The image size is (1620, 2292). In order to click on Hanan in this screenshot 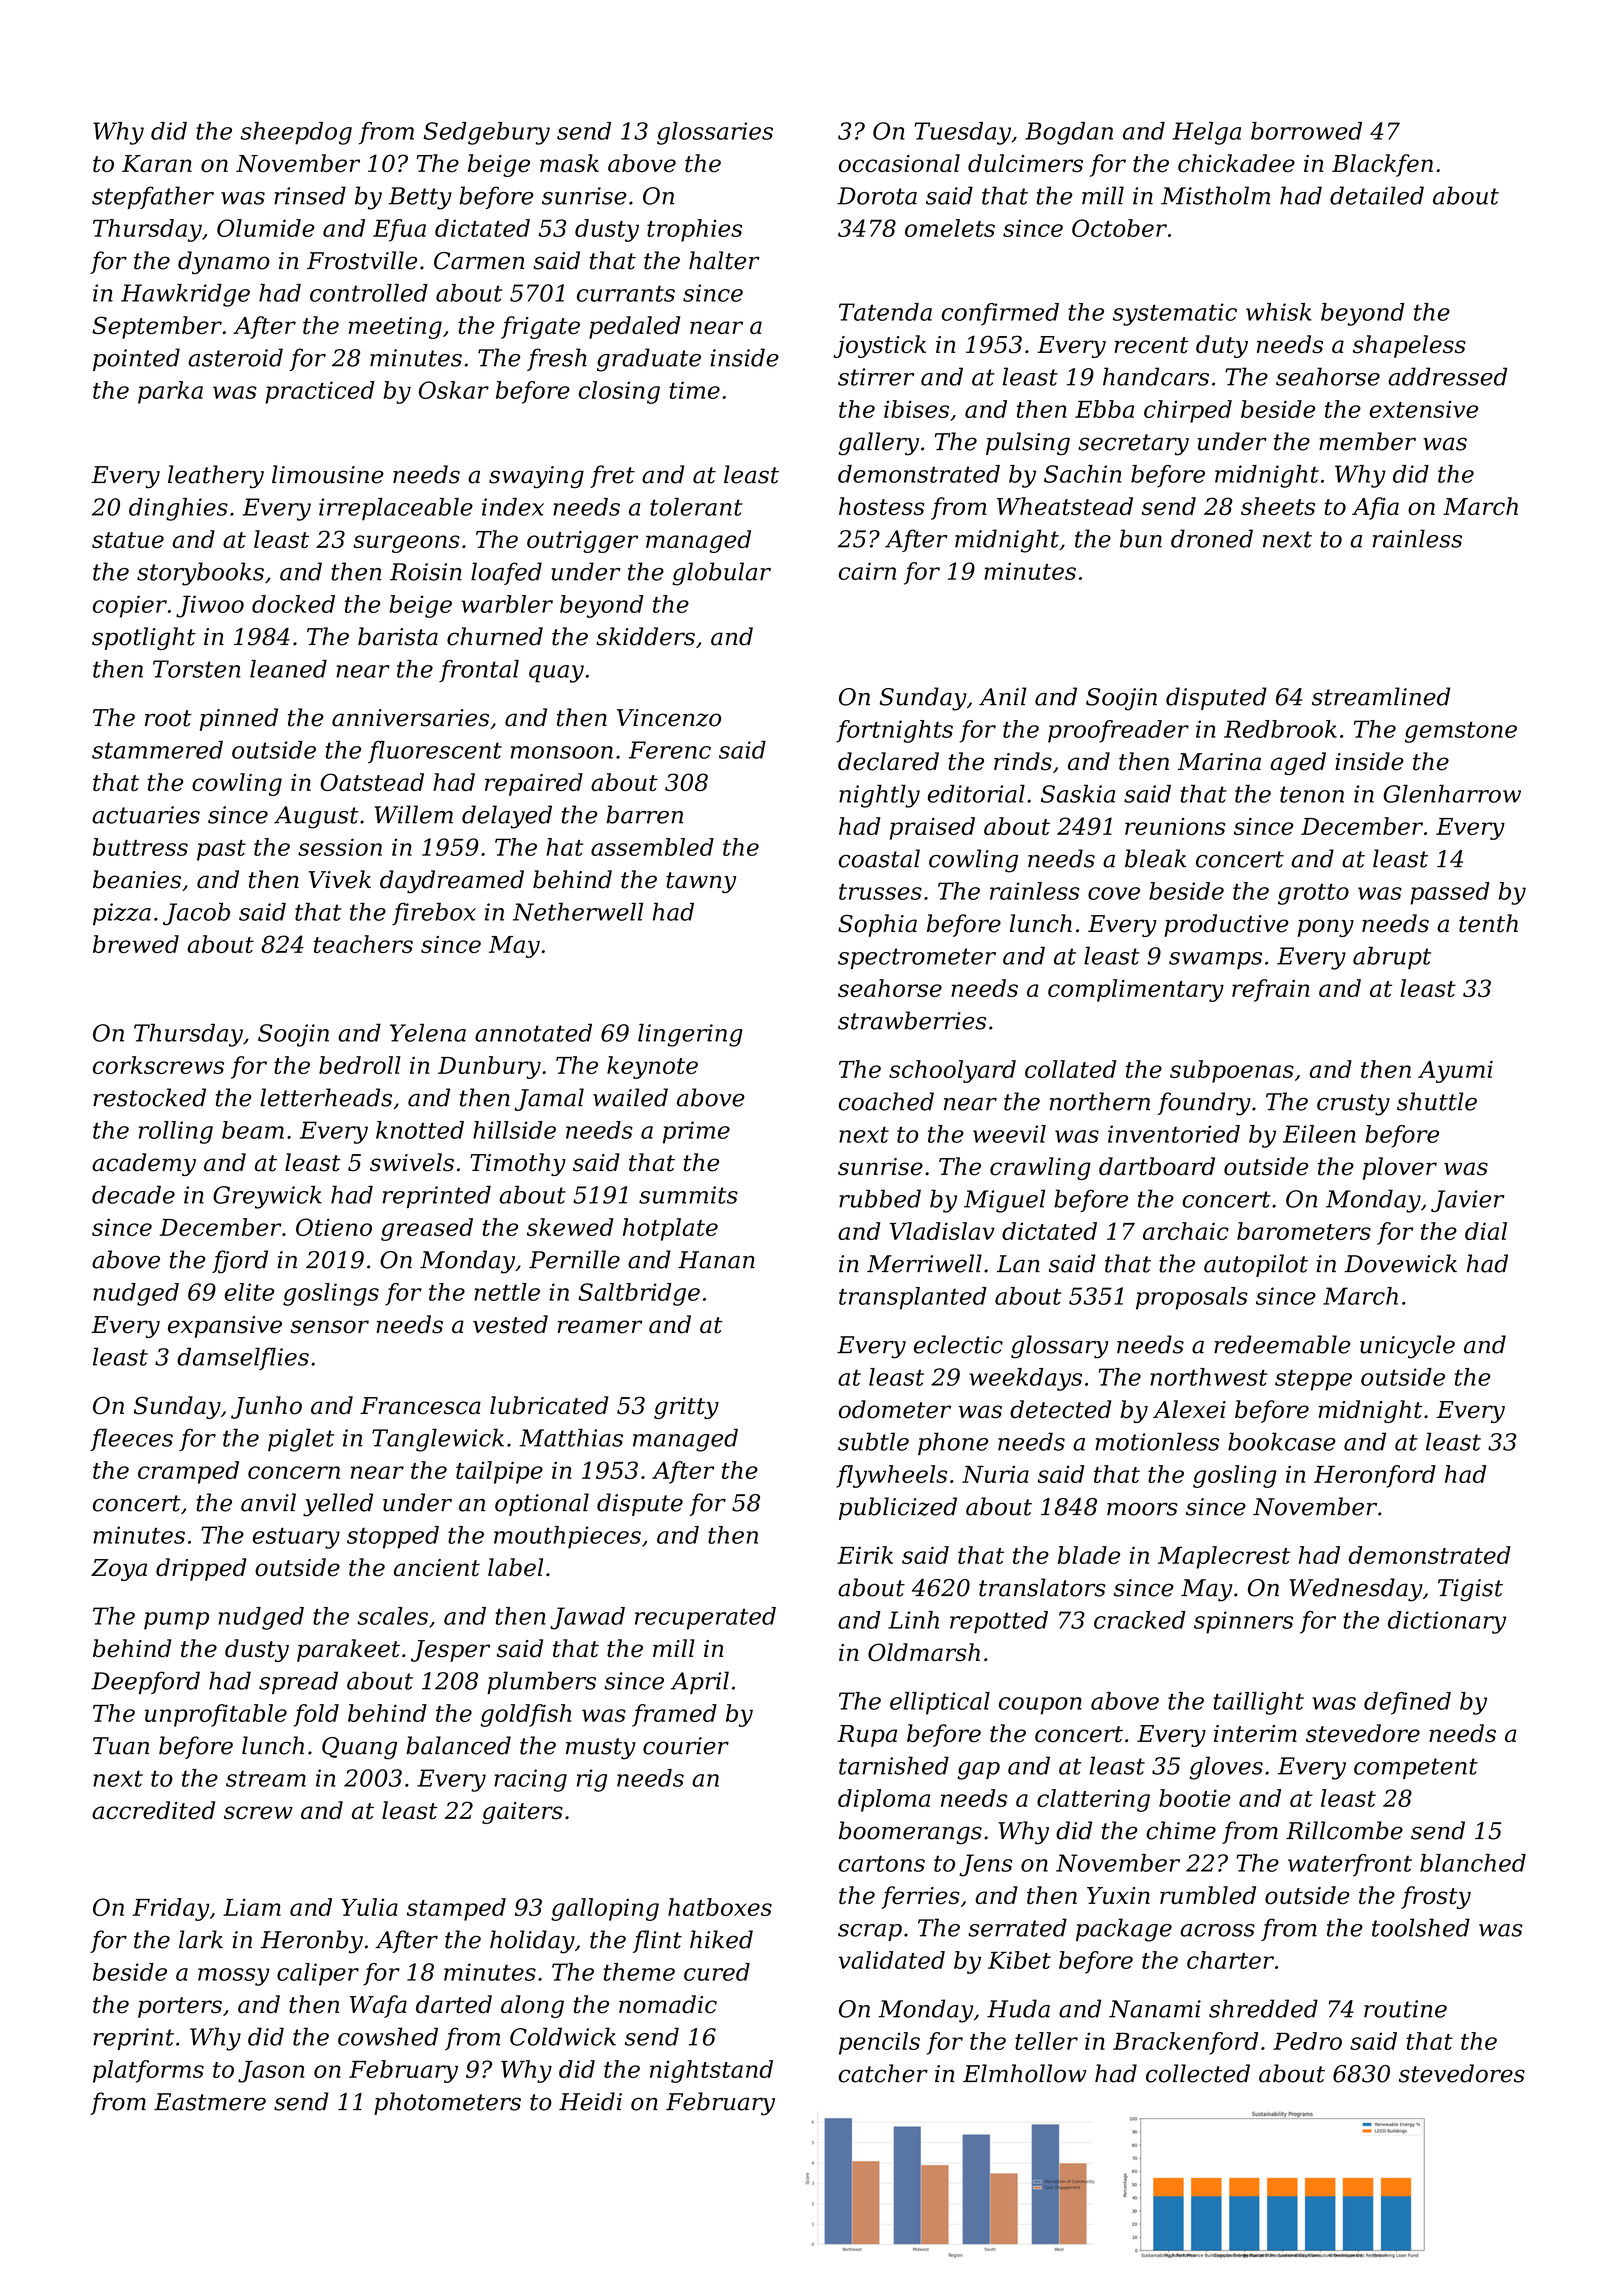, I will do `click(716, 1260)`.
